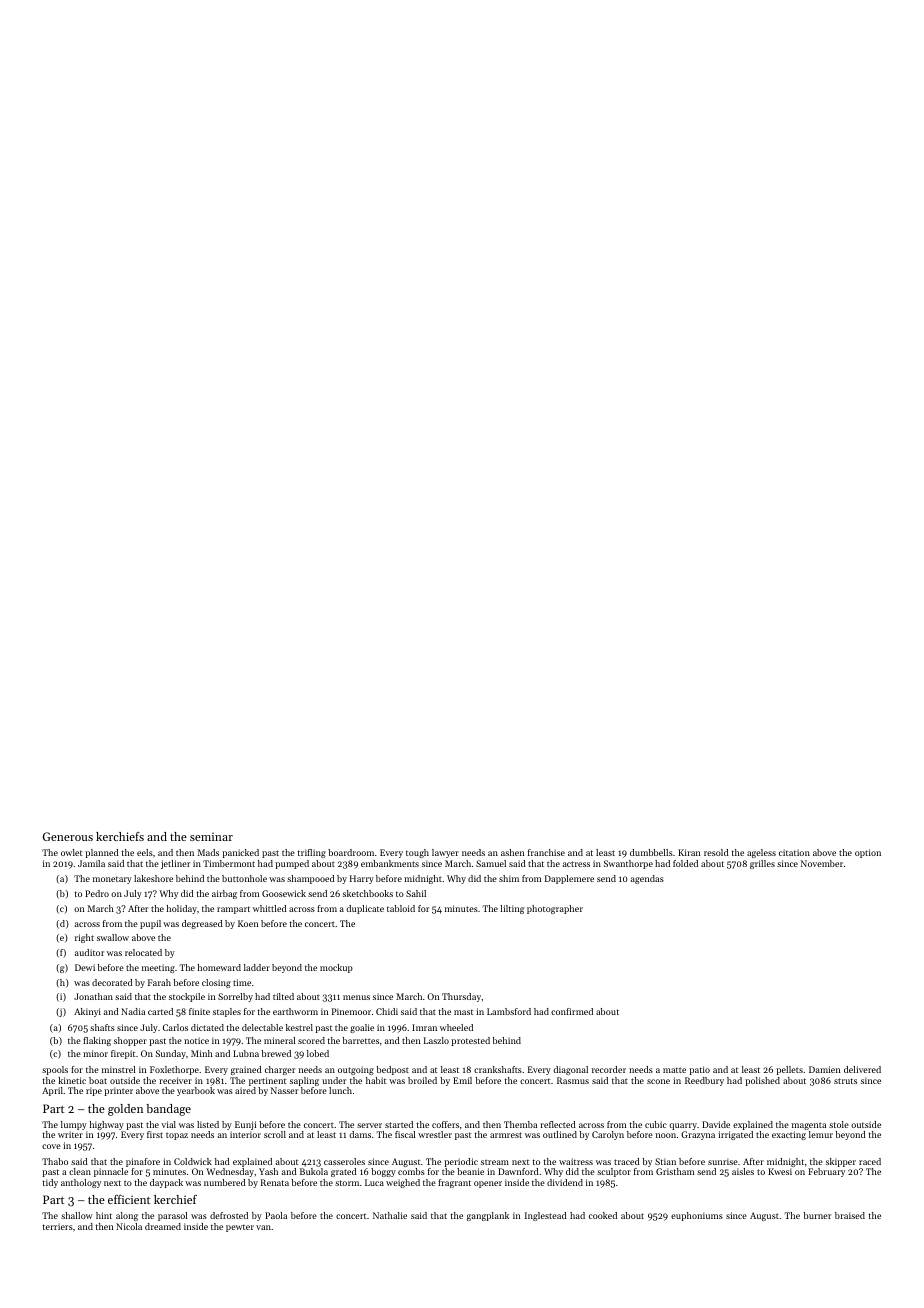 The image size is (924, 1308). I want to click on dumbbells, so click(651, 852).
